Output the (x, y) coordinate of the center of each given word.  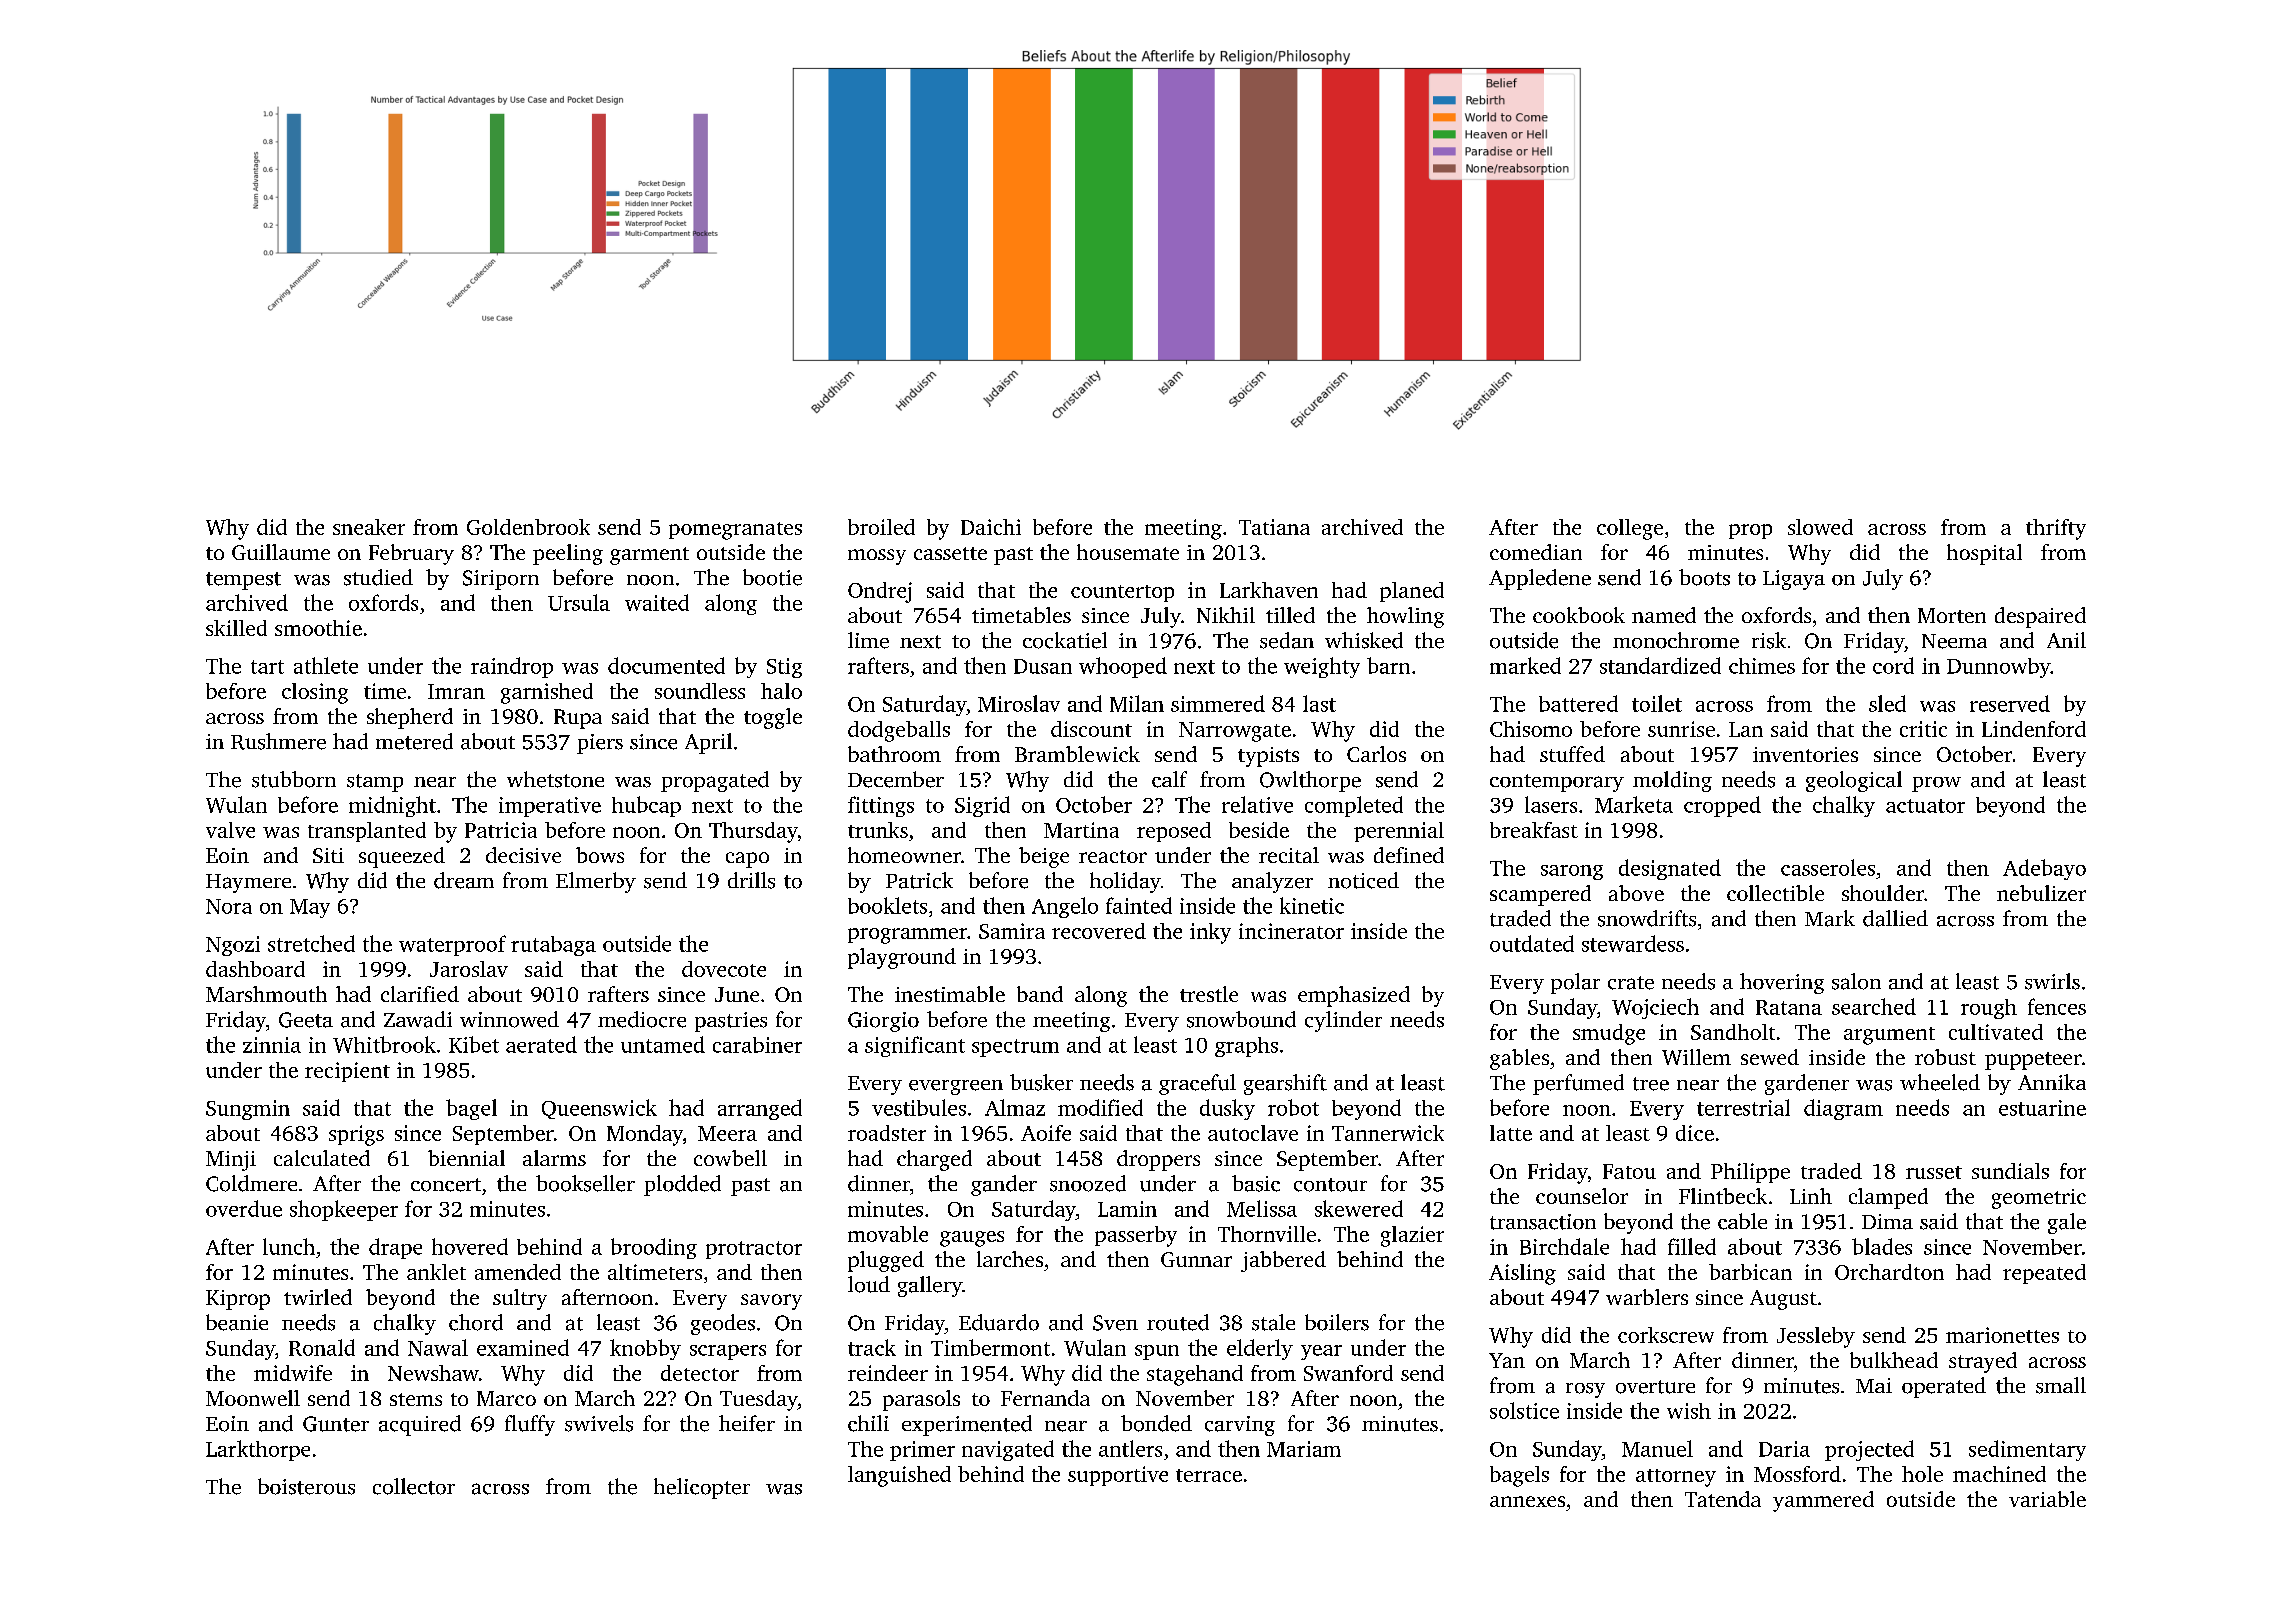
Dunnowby (1998, 668)
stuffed (1572, 754)
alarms (554, 1158)
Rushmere (278, 741)
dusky (1227, 1109)
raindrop (512, 667)
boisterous (306, 1486)
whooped (1123, 667)
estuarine (2042, 1108)
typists (1268, 757)
